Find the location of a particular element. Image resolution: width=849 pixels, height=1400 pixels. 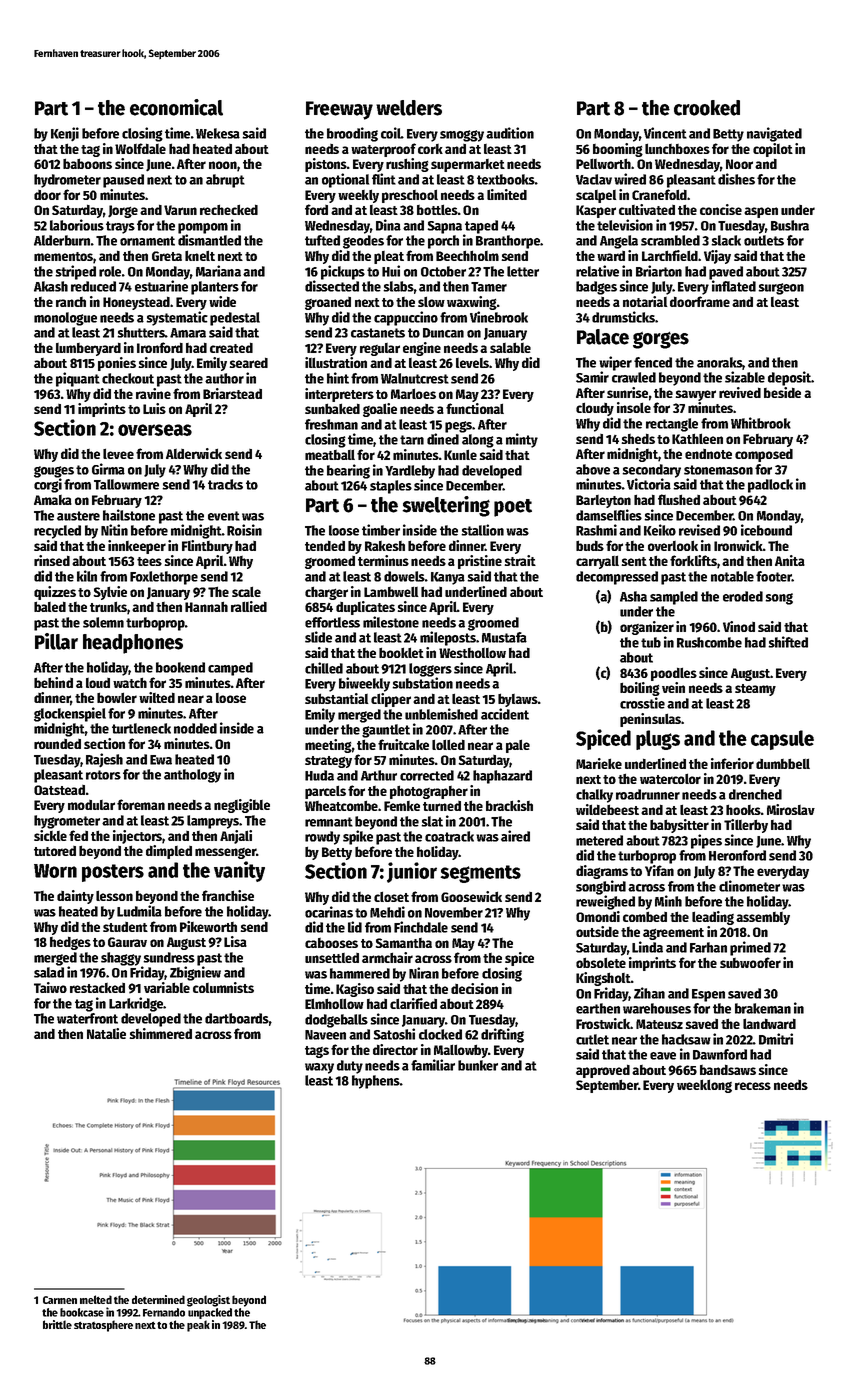

Rakesh is located at coordinates (385, 546).
